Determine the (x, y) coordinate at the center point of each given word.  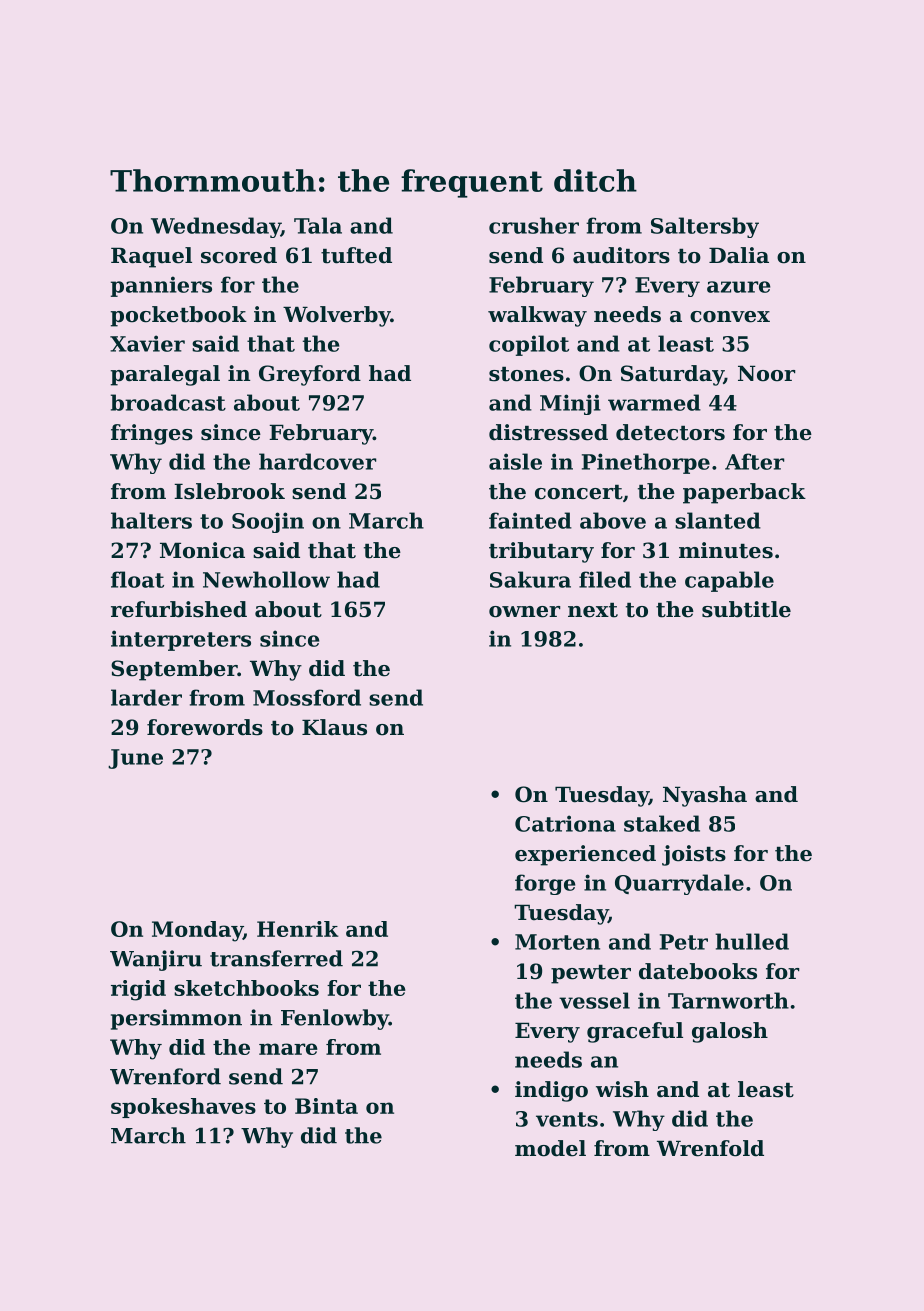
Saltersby (705, 227)
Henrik (298, 929)
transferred (276, 958)
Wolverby (337, 316)
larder (146, 697)
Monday (197, 931)
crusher (534, 225)
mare (288, 1049)
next (593, 610)
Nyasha (705, 796)
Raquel (151, 257)
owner (524, 612)
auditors (621, 255)
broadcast (168, 402)
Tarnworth (728, 1000)
